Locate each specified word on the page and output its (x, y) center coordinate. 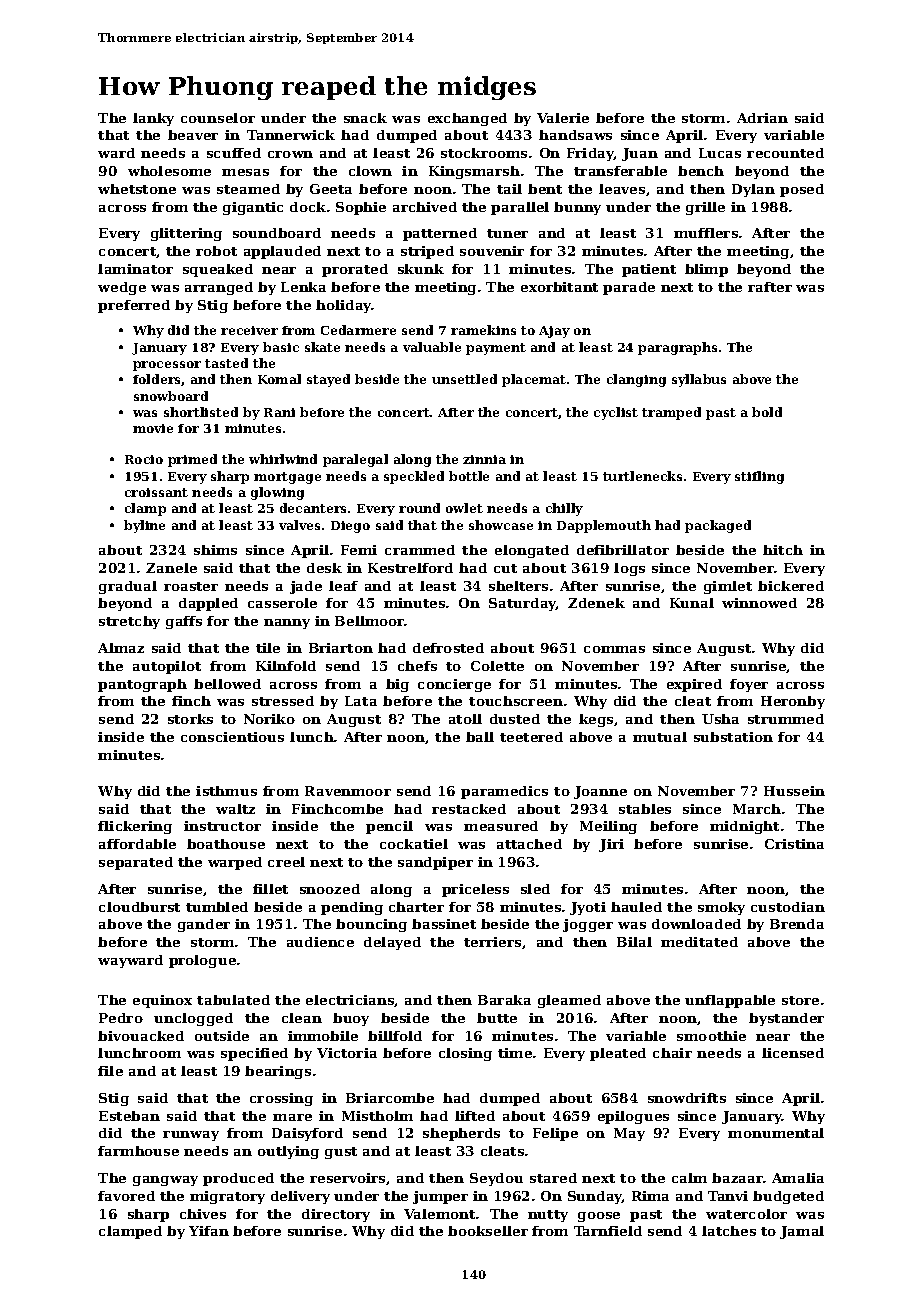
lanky (153, 119)
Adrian (762, 118)
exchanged (467, 119)
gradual (128, 587)
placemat (534, 380)
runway (191, 1136)
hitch (783, 550)
